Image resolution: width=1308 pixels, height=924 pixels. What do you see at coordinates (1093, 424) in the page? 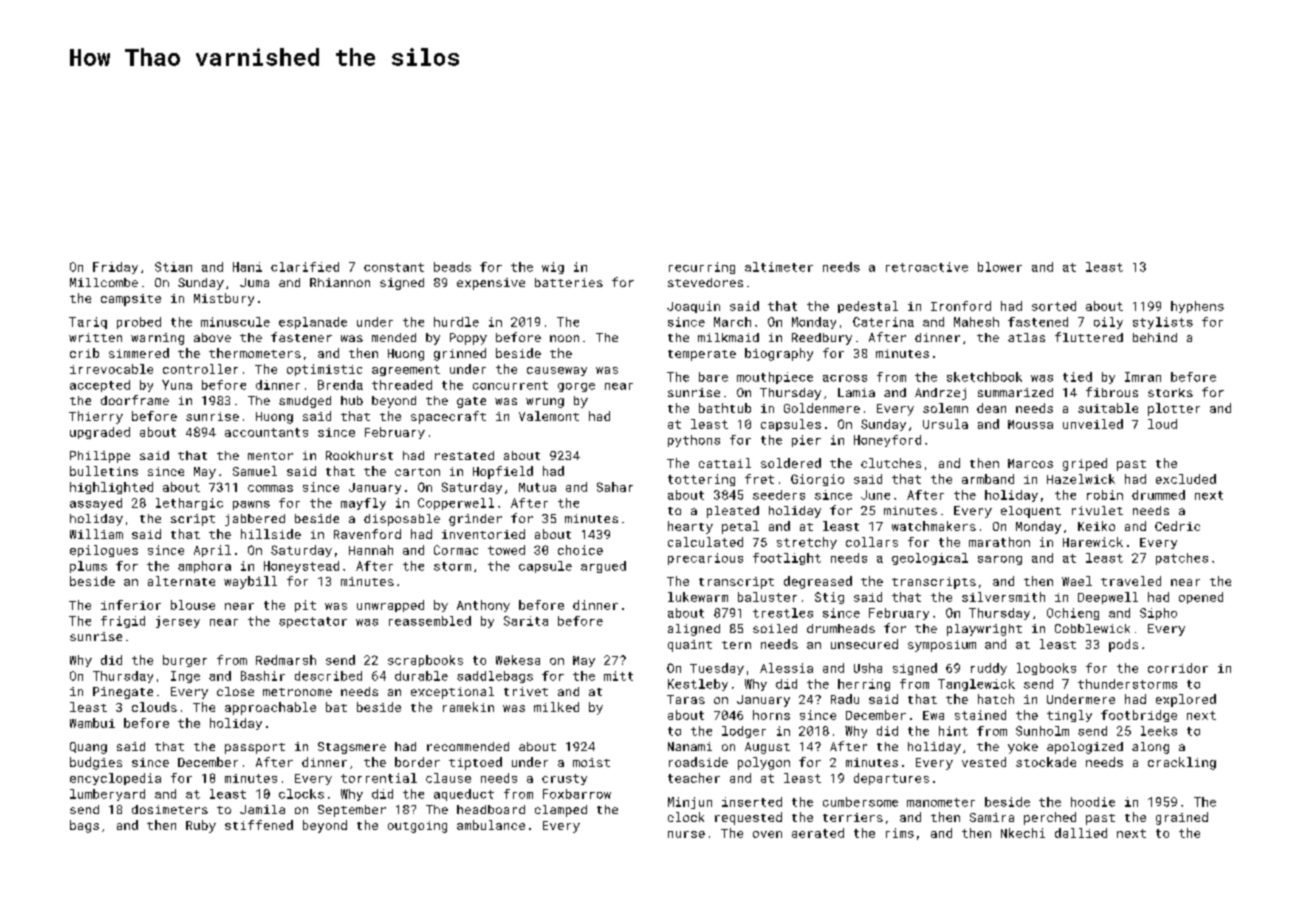
I see `unveiled` at bounding box center [1093, 424].
